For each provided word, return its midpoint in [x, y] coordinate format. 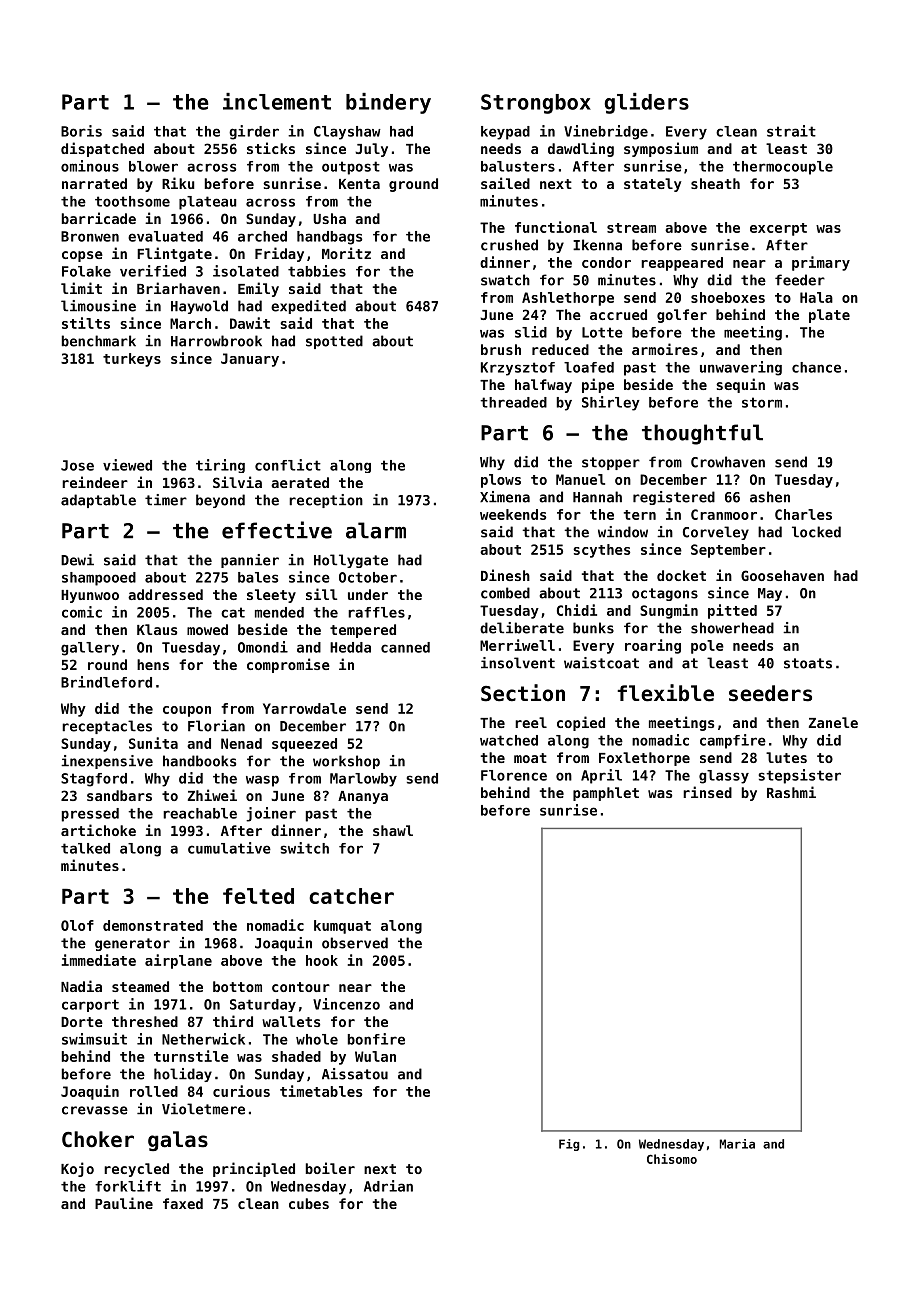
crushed [509, 245]
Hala [816, 297]
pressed [90, 815]
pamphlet [606, 794]
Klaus [157, 629]
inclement [277, 101]
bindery [388, 103]
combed [505, 593]
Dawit [250, 323]
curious [241, 1091]
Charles [803, 514]
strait [791, 131]
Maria [737, 1144]
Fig [569, 1145]
